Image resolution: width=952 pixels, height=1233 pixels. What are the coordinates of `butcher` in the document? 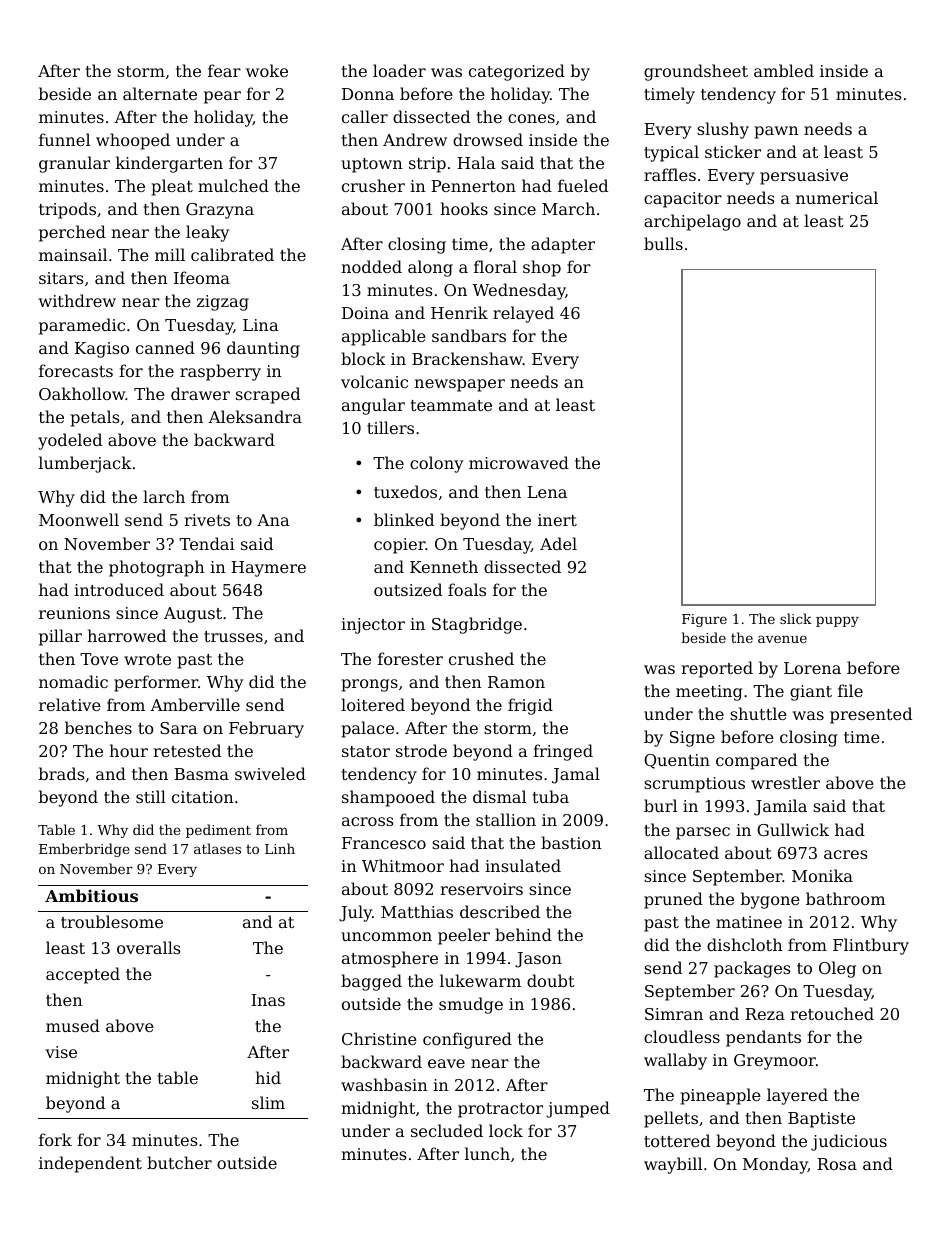 It's located at (179, 1162).
